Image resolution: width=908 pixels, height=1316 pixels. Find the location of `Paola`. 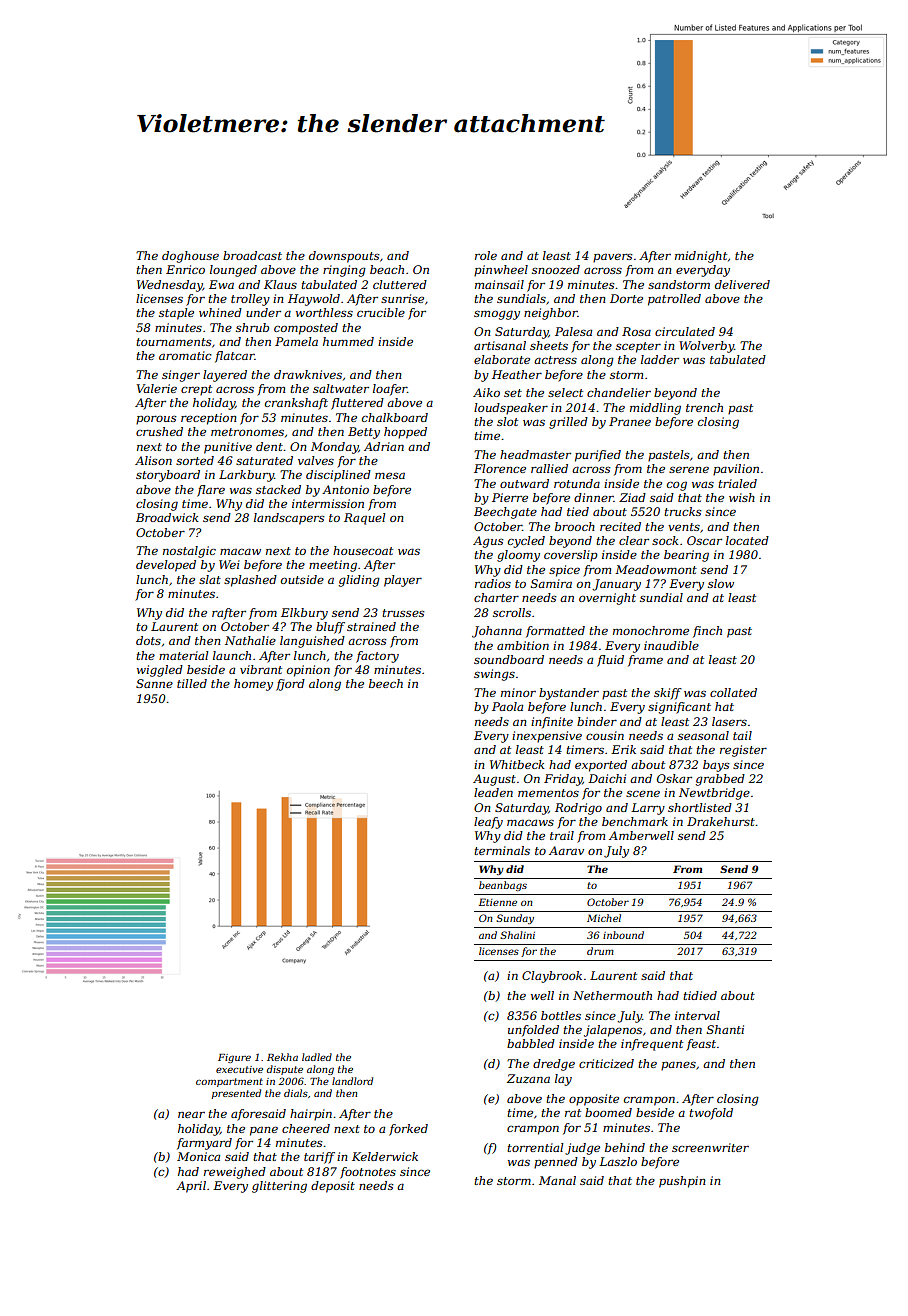

Paola is located at coordinates (507, 706).
